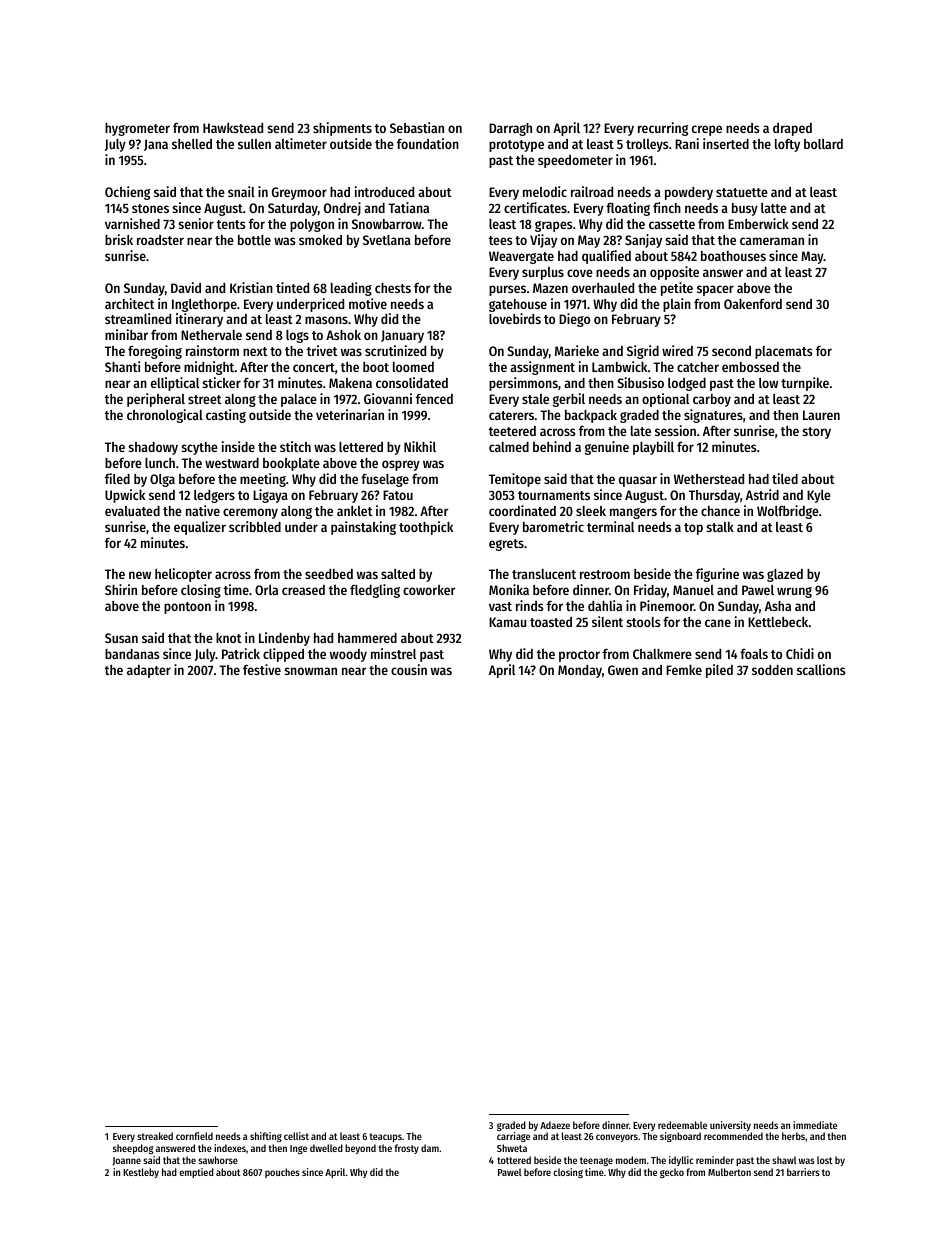 Image resolution: width=952 pixels, height=1233 pixels. Describe the element at coordinates (821, 669) in the screenshot. I see `scallions` at that location.
